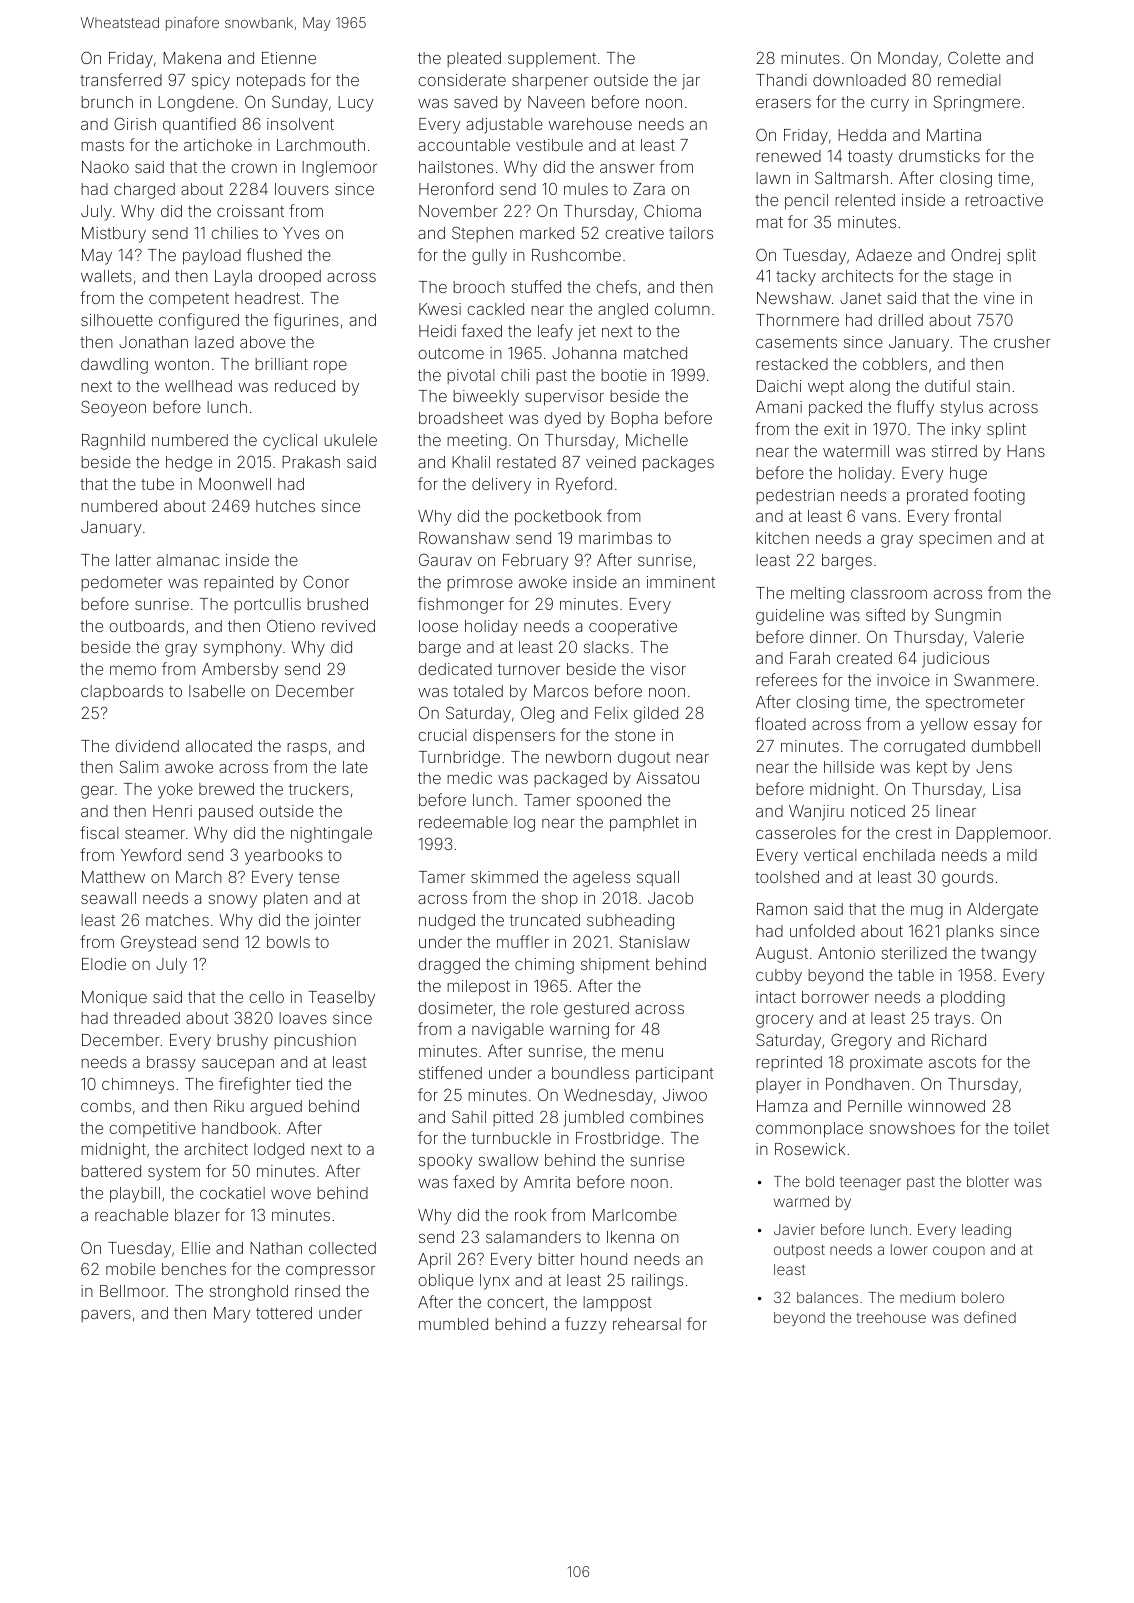 This document has width=1134, height=1603. What do you see at coordinates (968, 616) in the document?
I see `Sungmin` at bounding box center [968, 616].
